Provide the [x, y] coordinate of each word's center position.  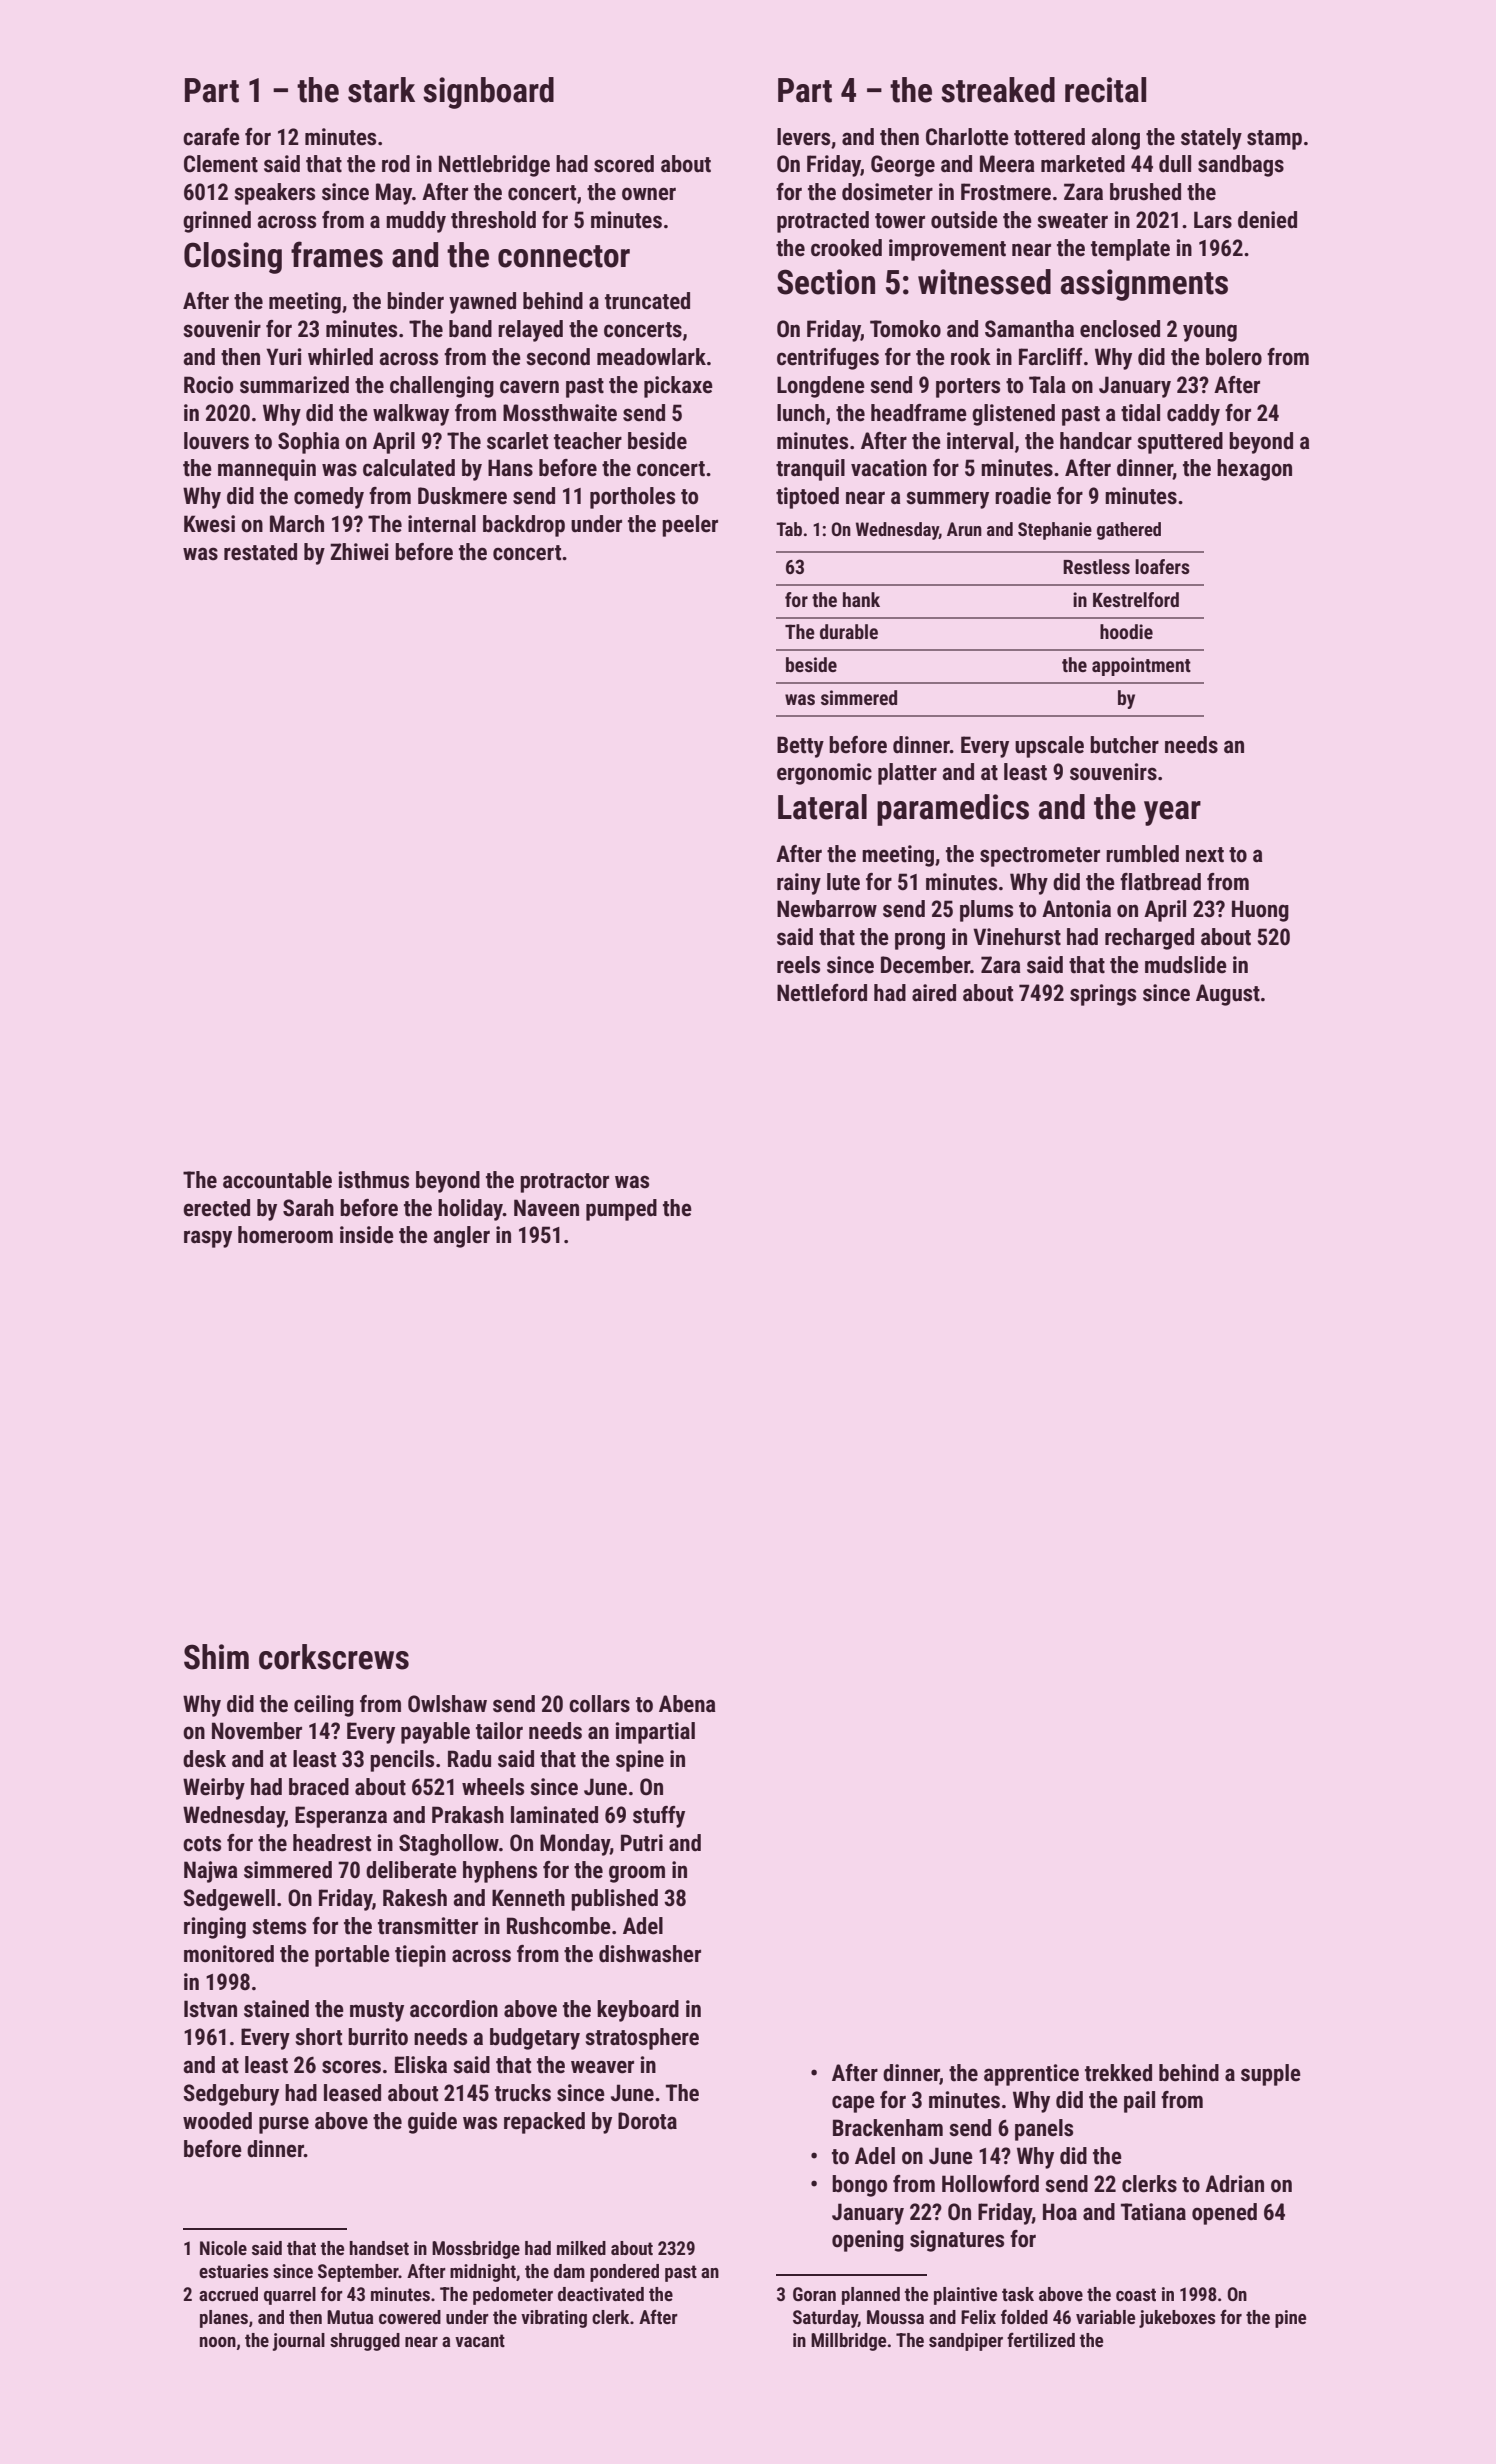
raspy [208, 1239]
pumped [621, 1210]
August [1228, 995]
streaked [998, 90]
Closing [233, 258]
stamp [1274, 140]
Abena [687, 1704]
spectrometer [1040, 857]
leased [352, 2093]
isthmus [374, 1180]
